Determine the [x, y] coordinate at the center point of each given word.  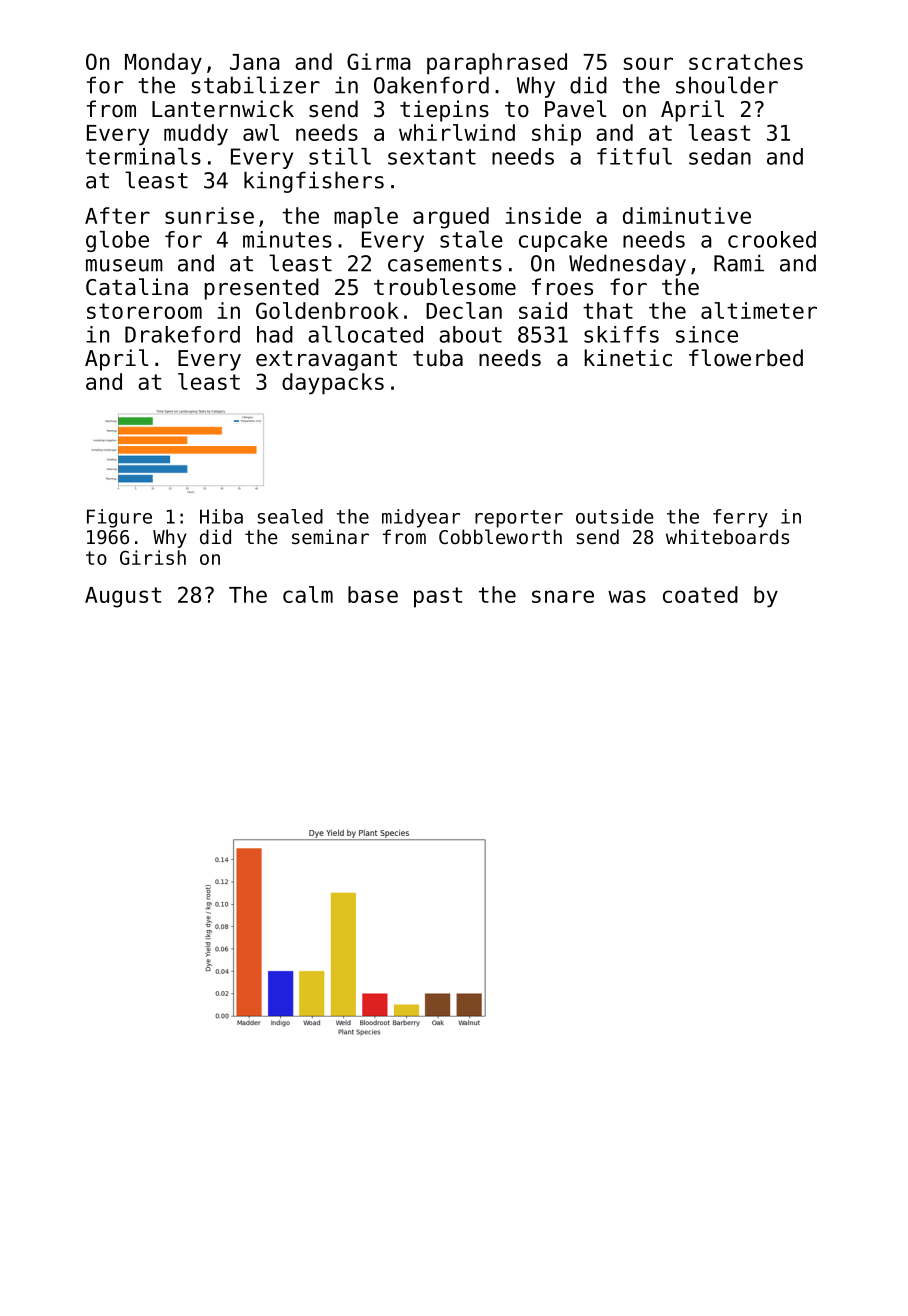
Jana [255, 62]
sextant [432, 157]
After [117, 215]
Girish [153, 557]
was [627, 596]
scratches [746, 61]
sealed [290, 516]
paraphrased [497, 64]
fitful [634, 156]
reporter [519, 519]
